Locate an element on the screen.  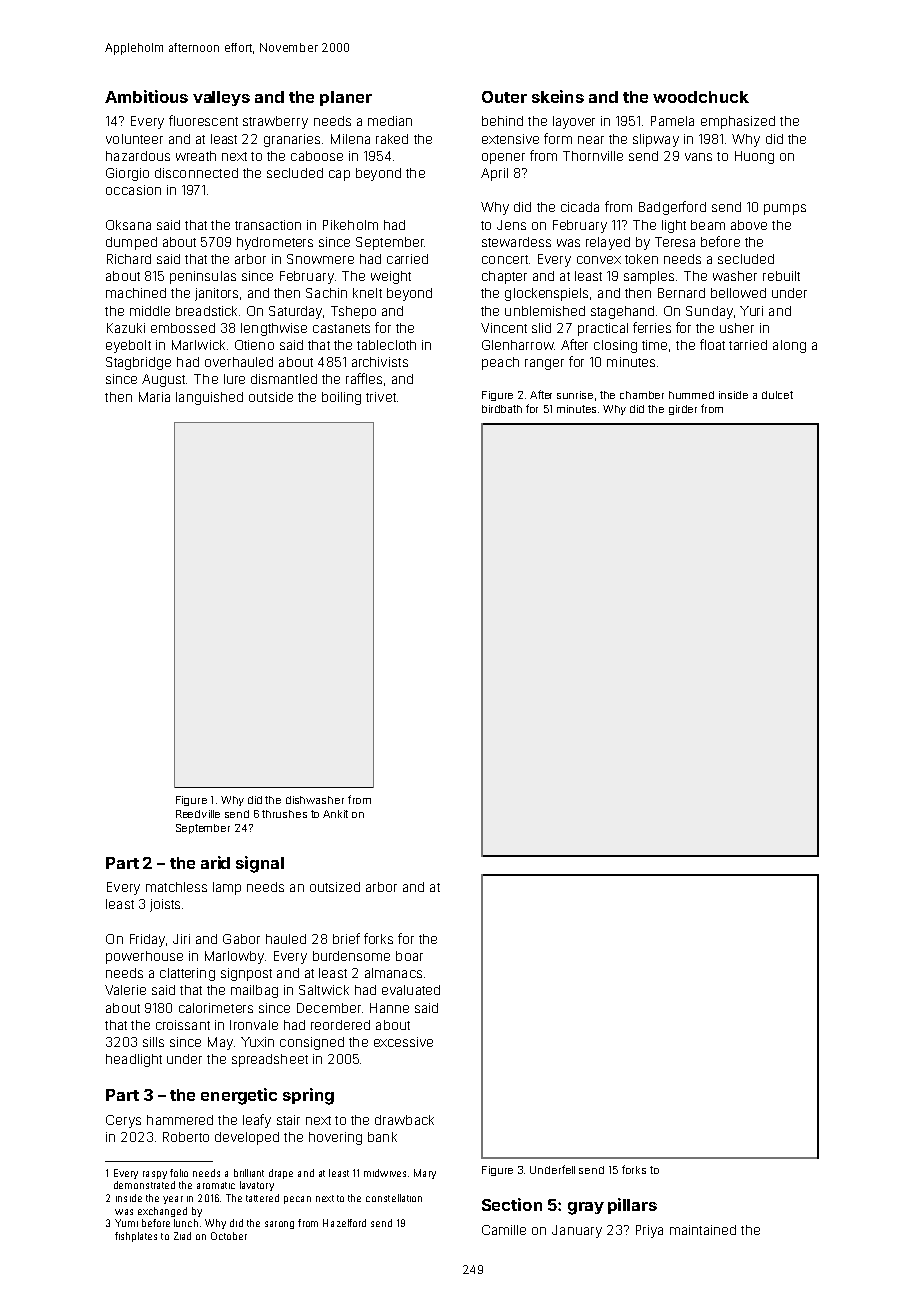
Ambitious is located at coordinates (146, 96).
